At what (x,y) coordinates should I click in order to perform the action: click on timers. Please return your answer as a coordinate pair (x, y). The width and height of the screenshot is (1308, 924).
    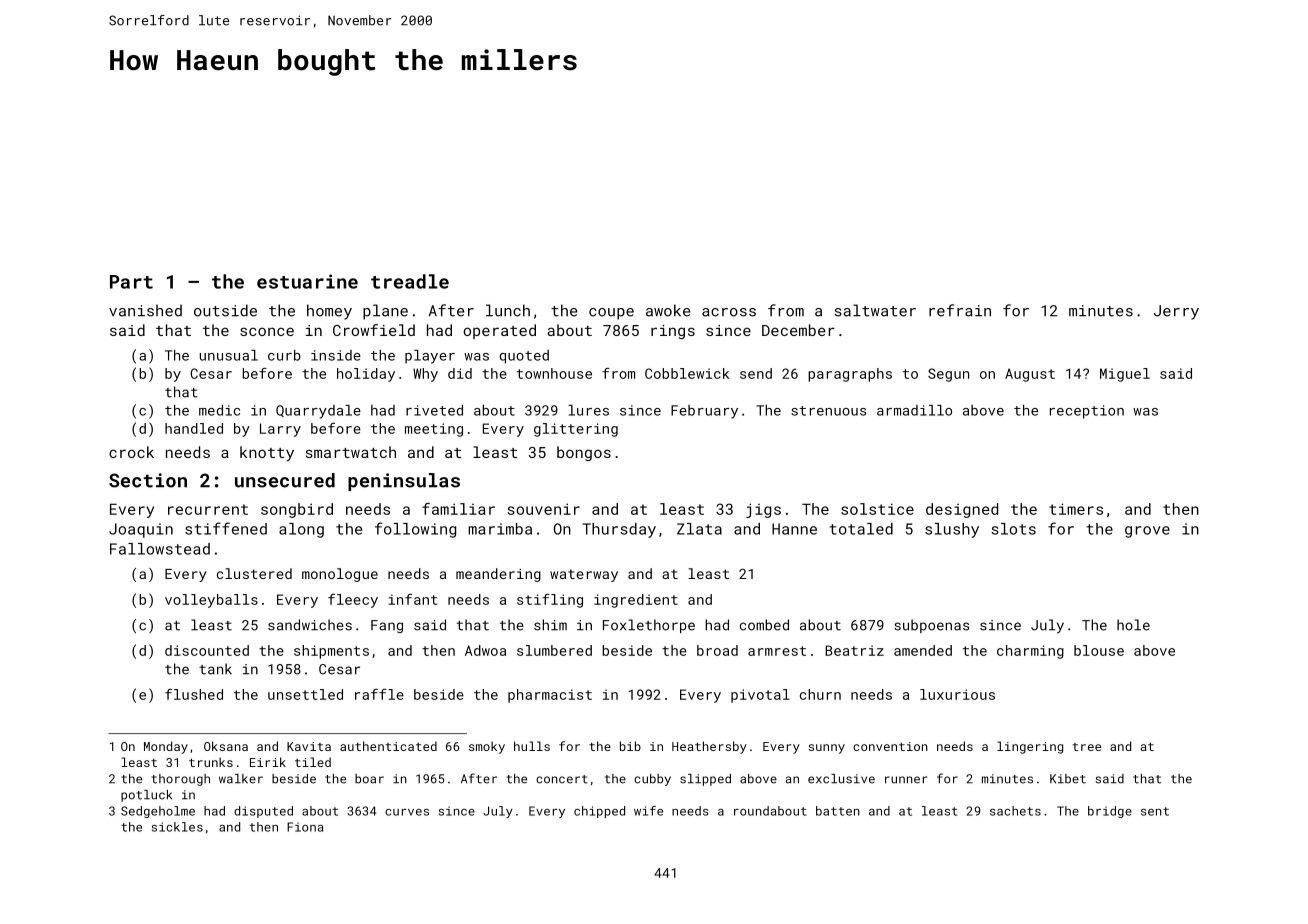
    Looking at the image, I should click on (1076, 509).
